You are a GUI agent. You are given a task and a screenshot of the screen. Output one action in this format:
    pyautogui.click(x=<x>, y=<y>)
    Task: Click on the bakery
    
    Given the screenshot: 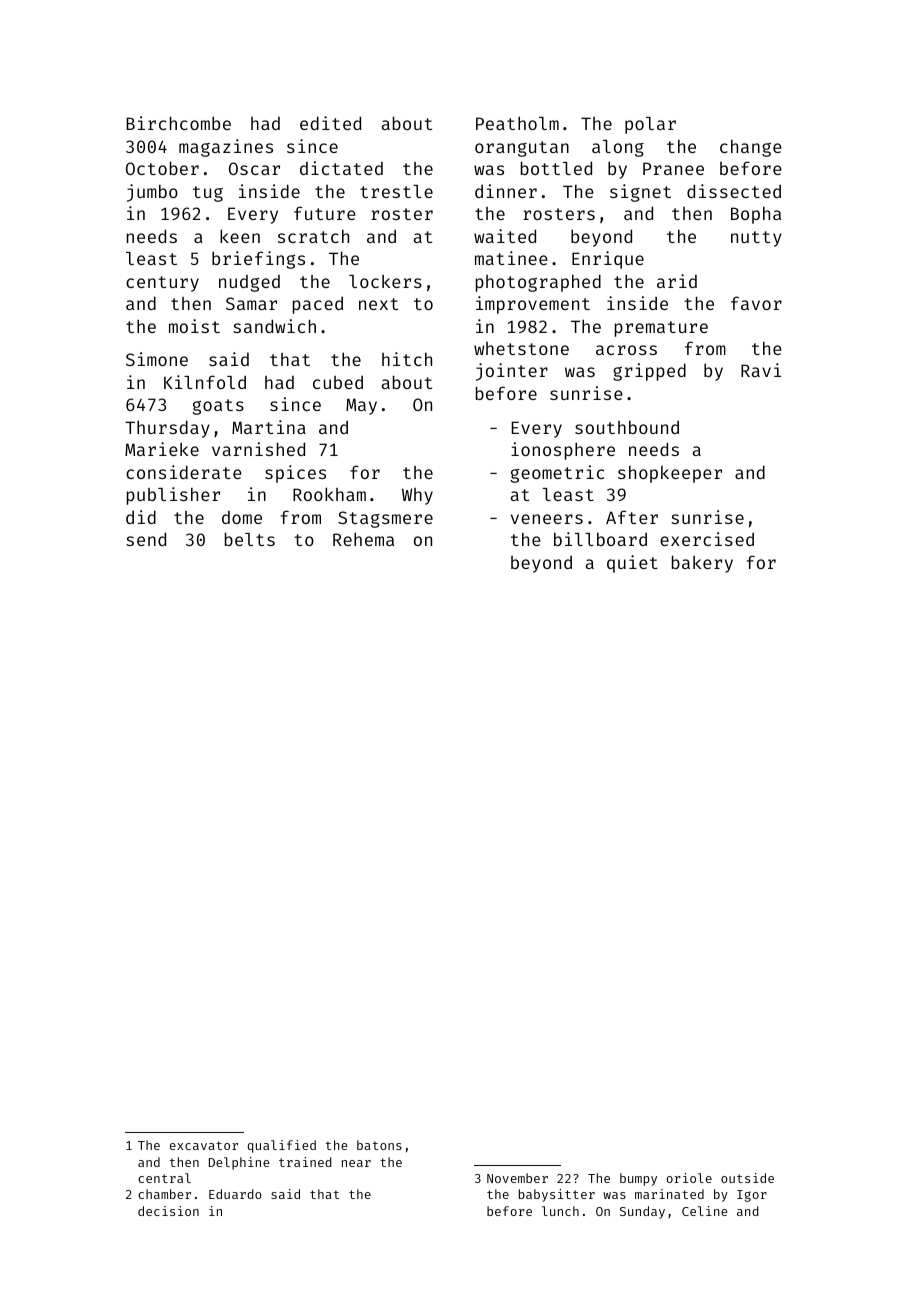 What is the action you would take?
    pyautogui.click(x=702, y=564)
